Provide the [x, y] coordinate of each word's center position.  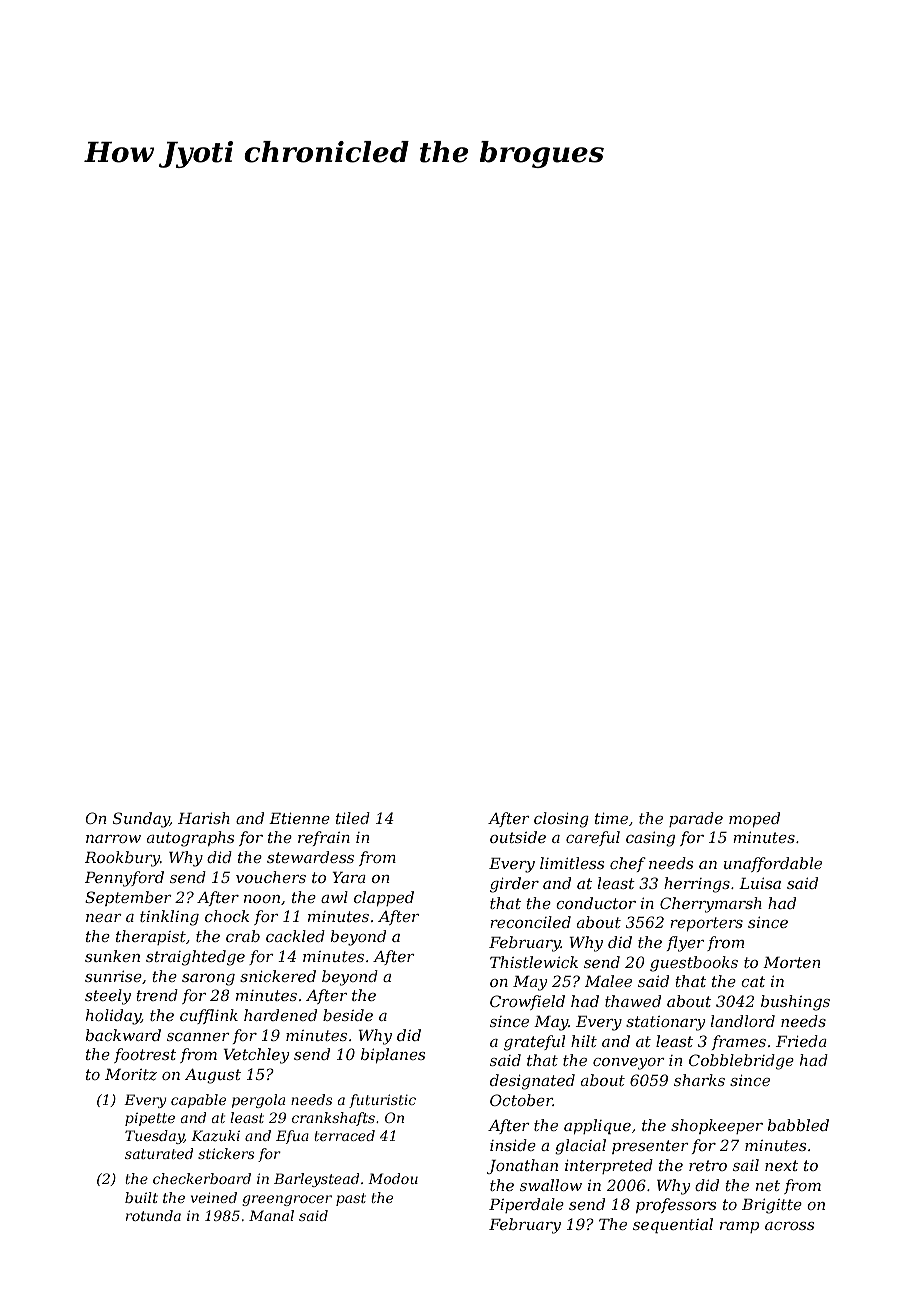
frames [739, 1042]
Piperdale [526, 1205]
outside [518, 837]
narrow [113, 839]
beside [348, 1015]
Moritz [131, 1075]
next [781, 1165]
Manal [271, 1215]
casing [650, 839]
